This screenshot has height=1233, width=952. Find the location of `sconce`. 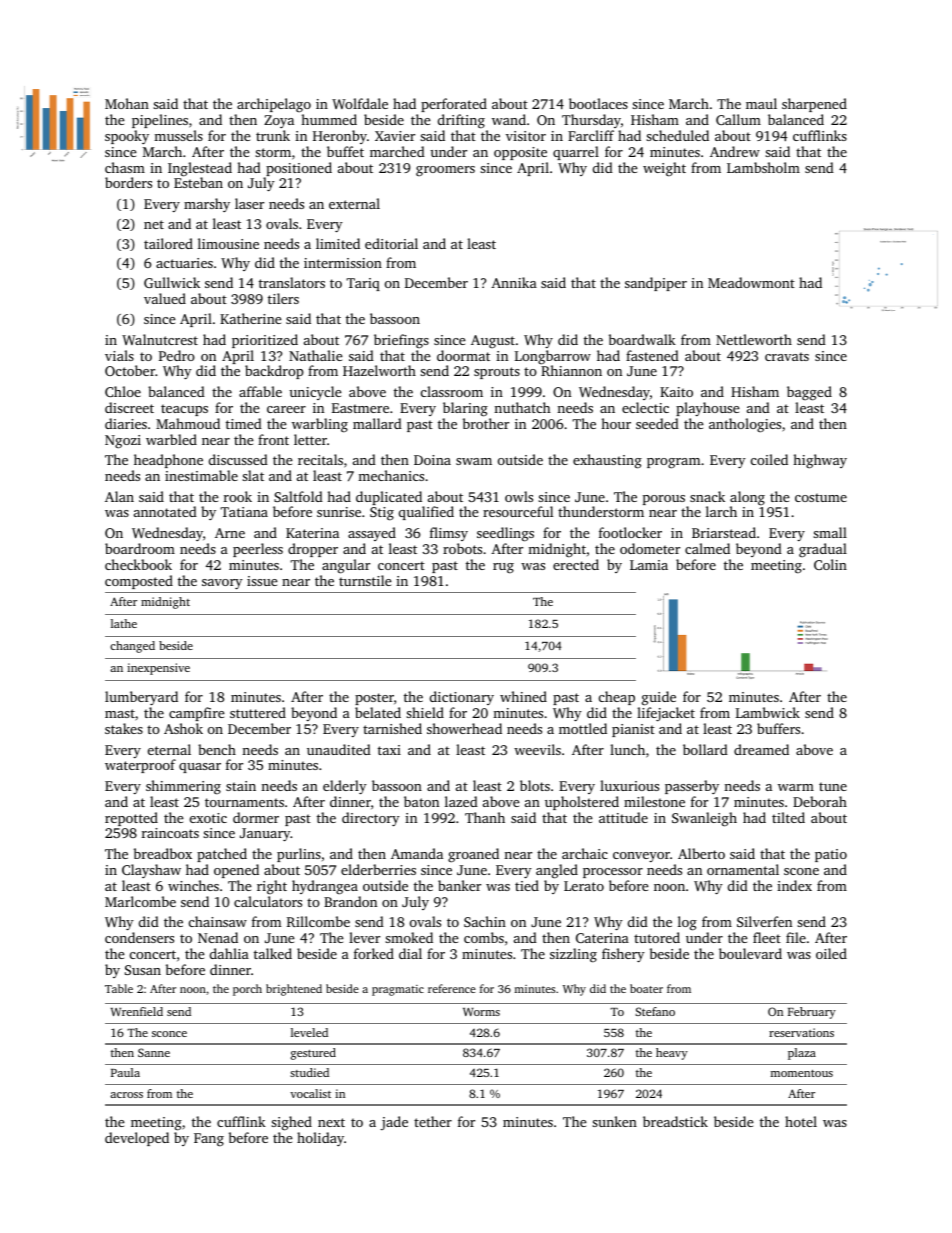

sconce is located at coordinates (169, 1034).
